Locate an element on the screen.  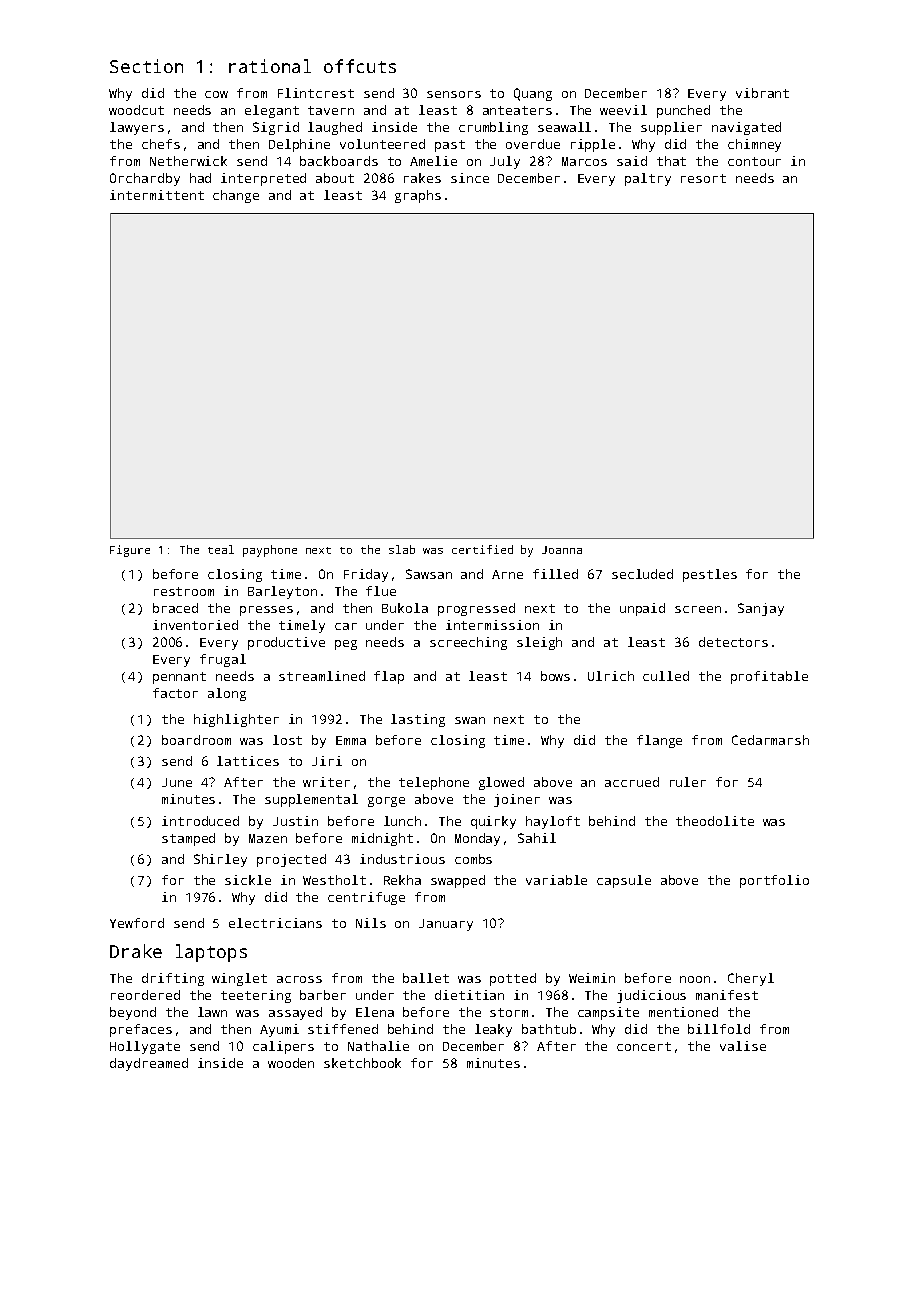
resort is located at coordinates (703, 178).
